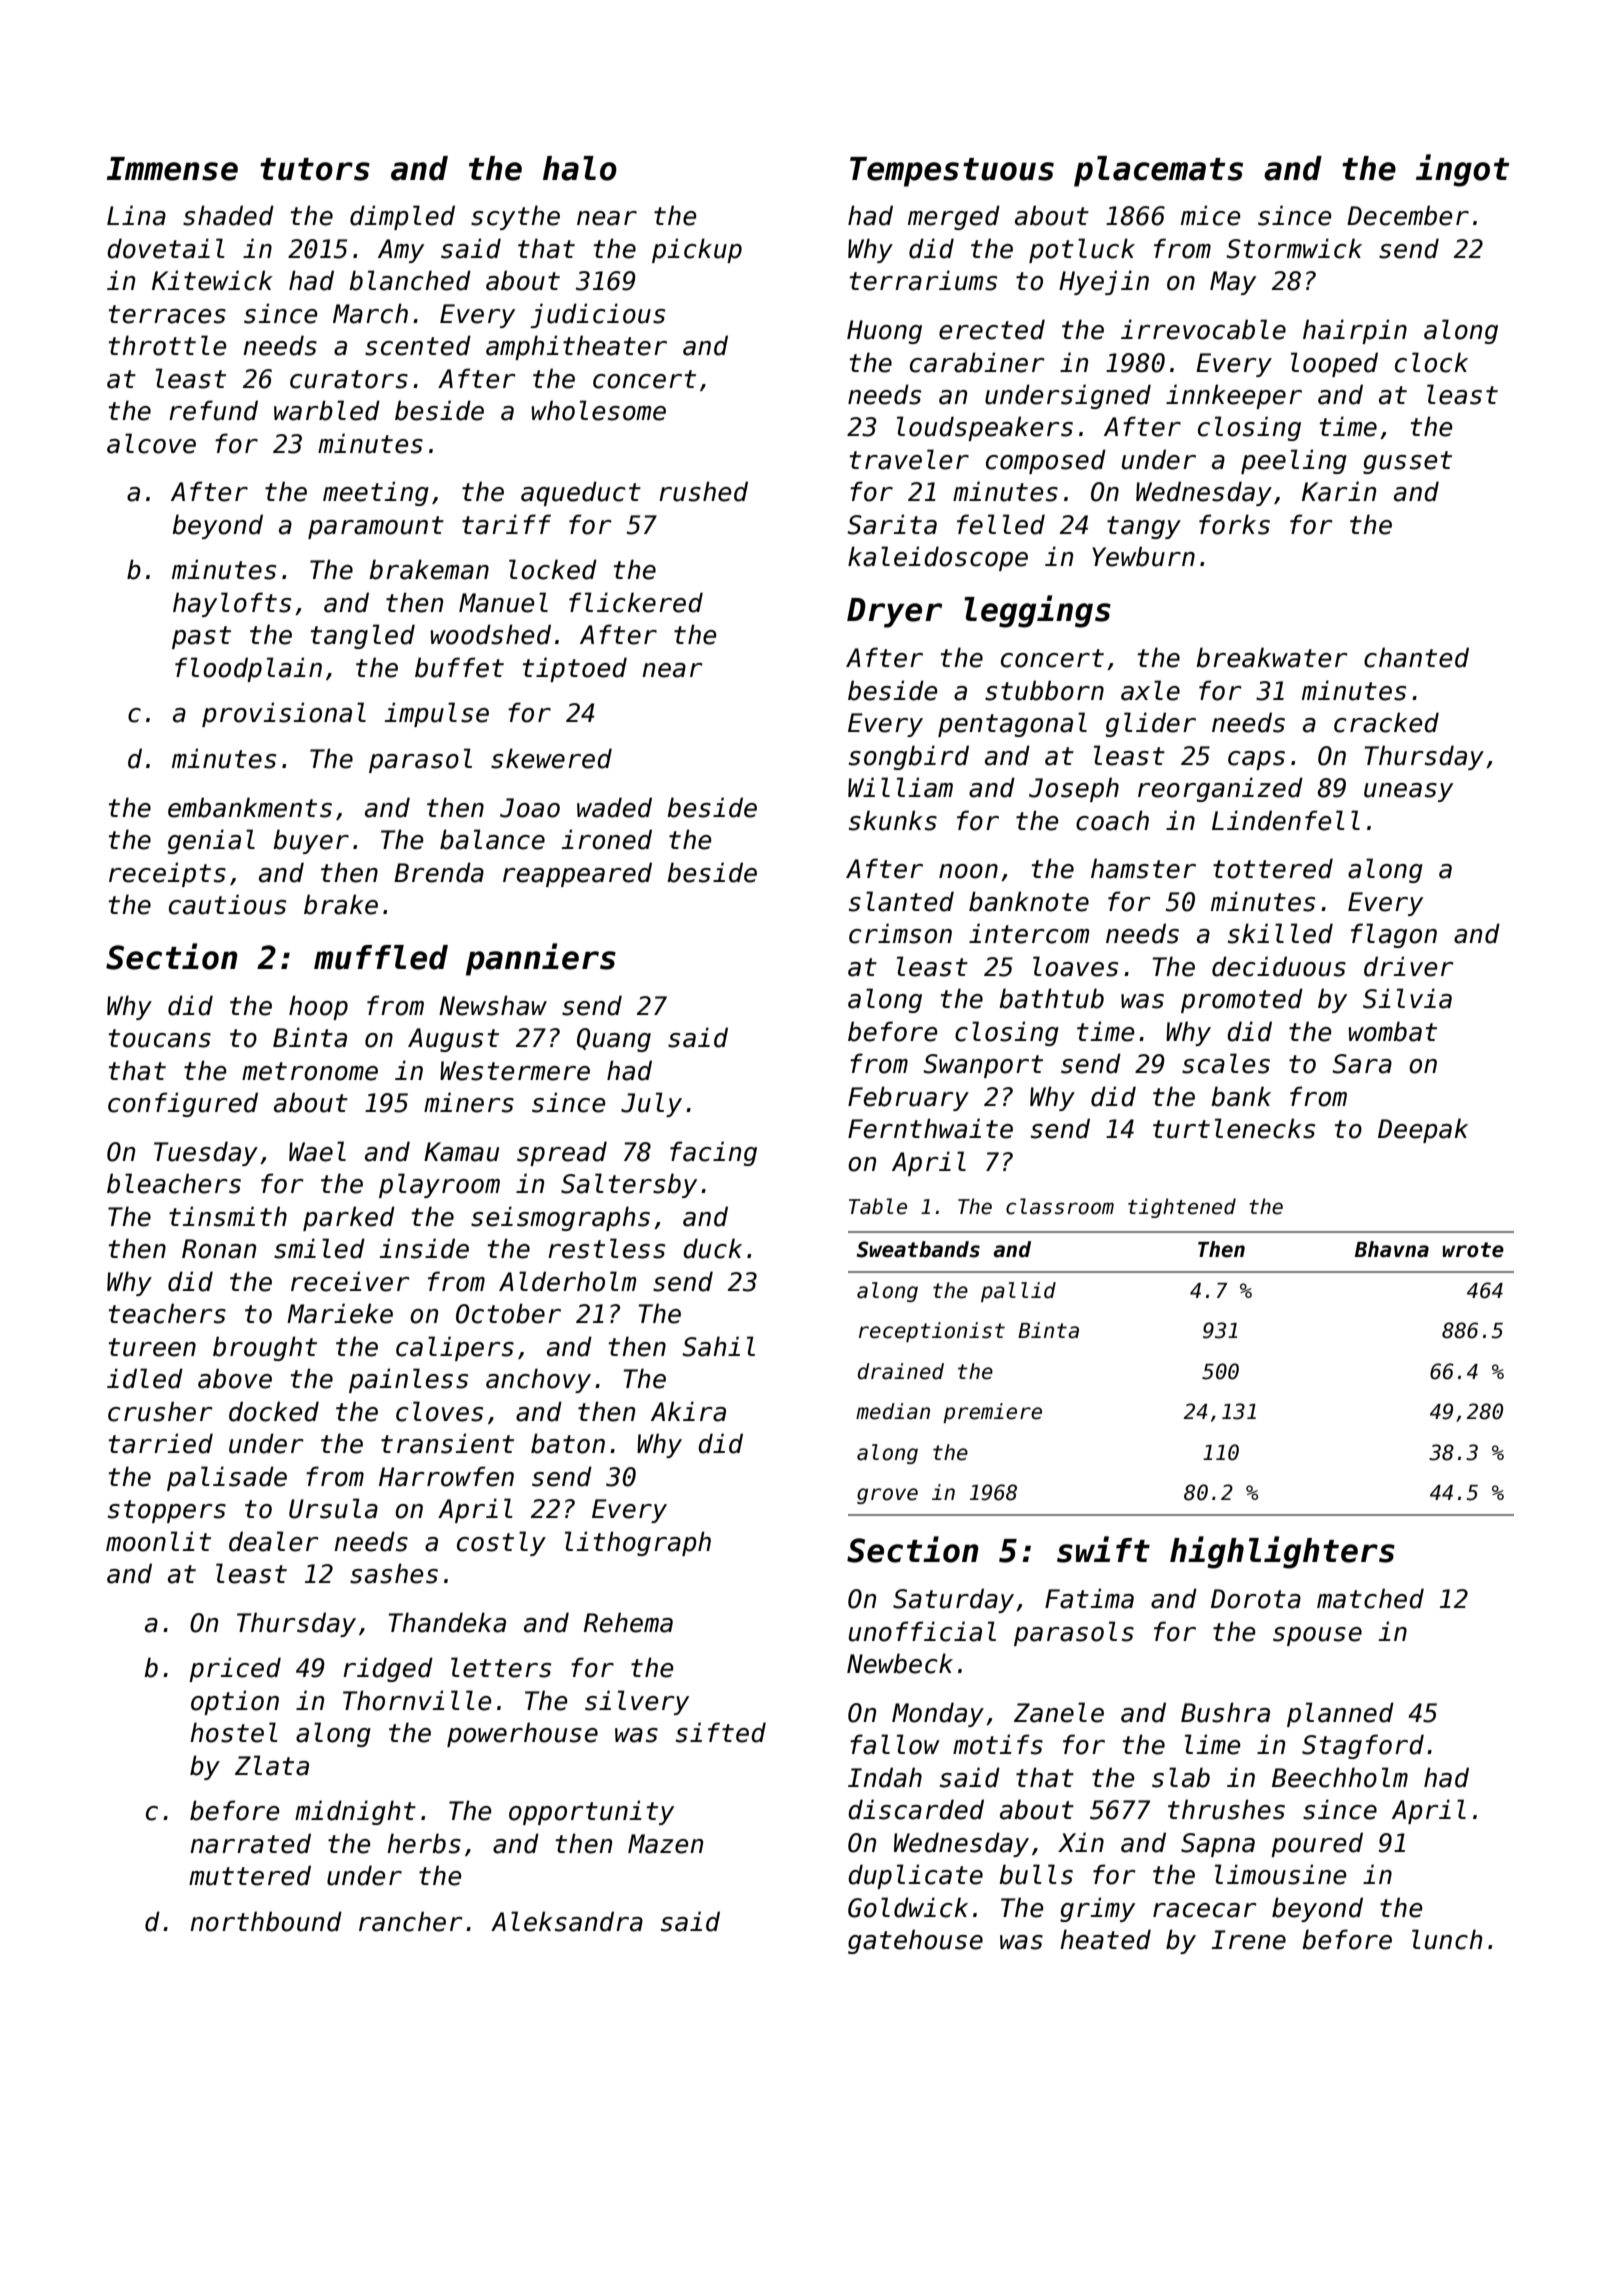 The height and width of the document is (2292, 1620). I want to click on February, so click(908, 1098).
